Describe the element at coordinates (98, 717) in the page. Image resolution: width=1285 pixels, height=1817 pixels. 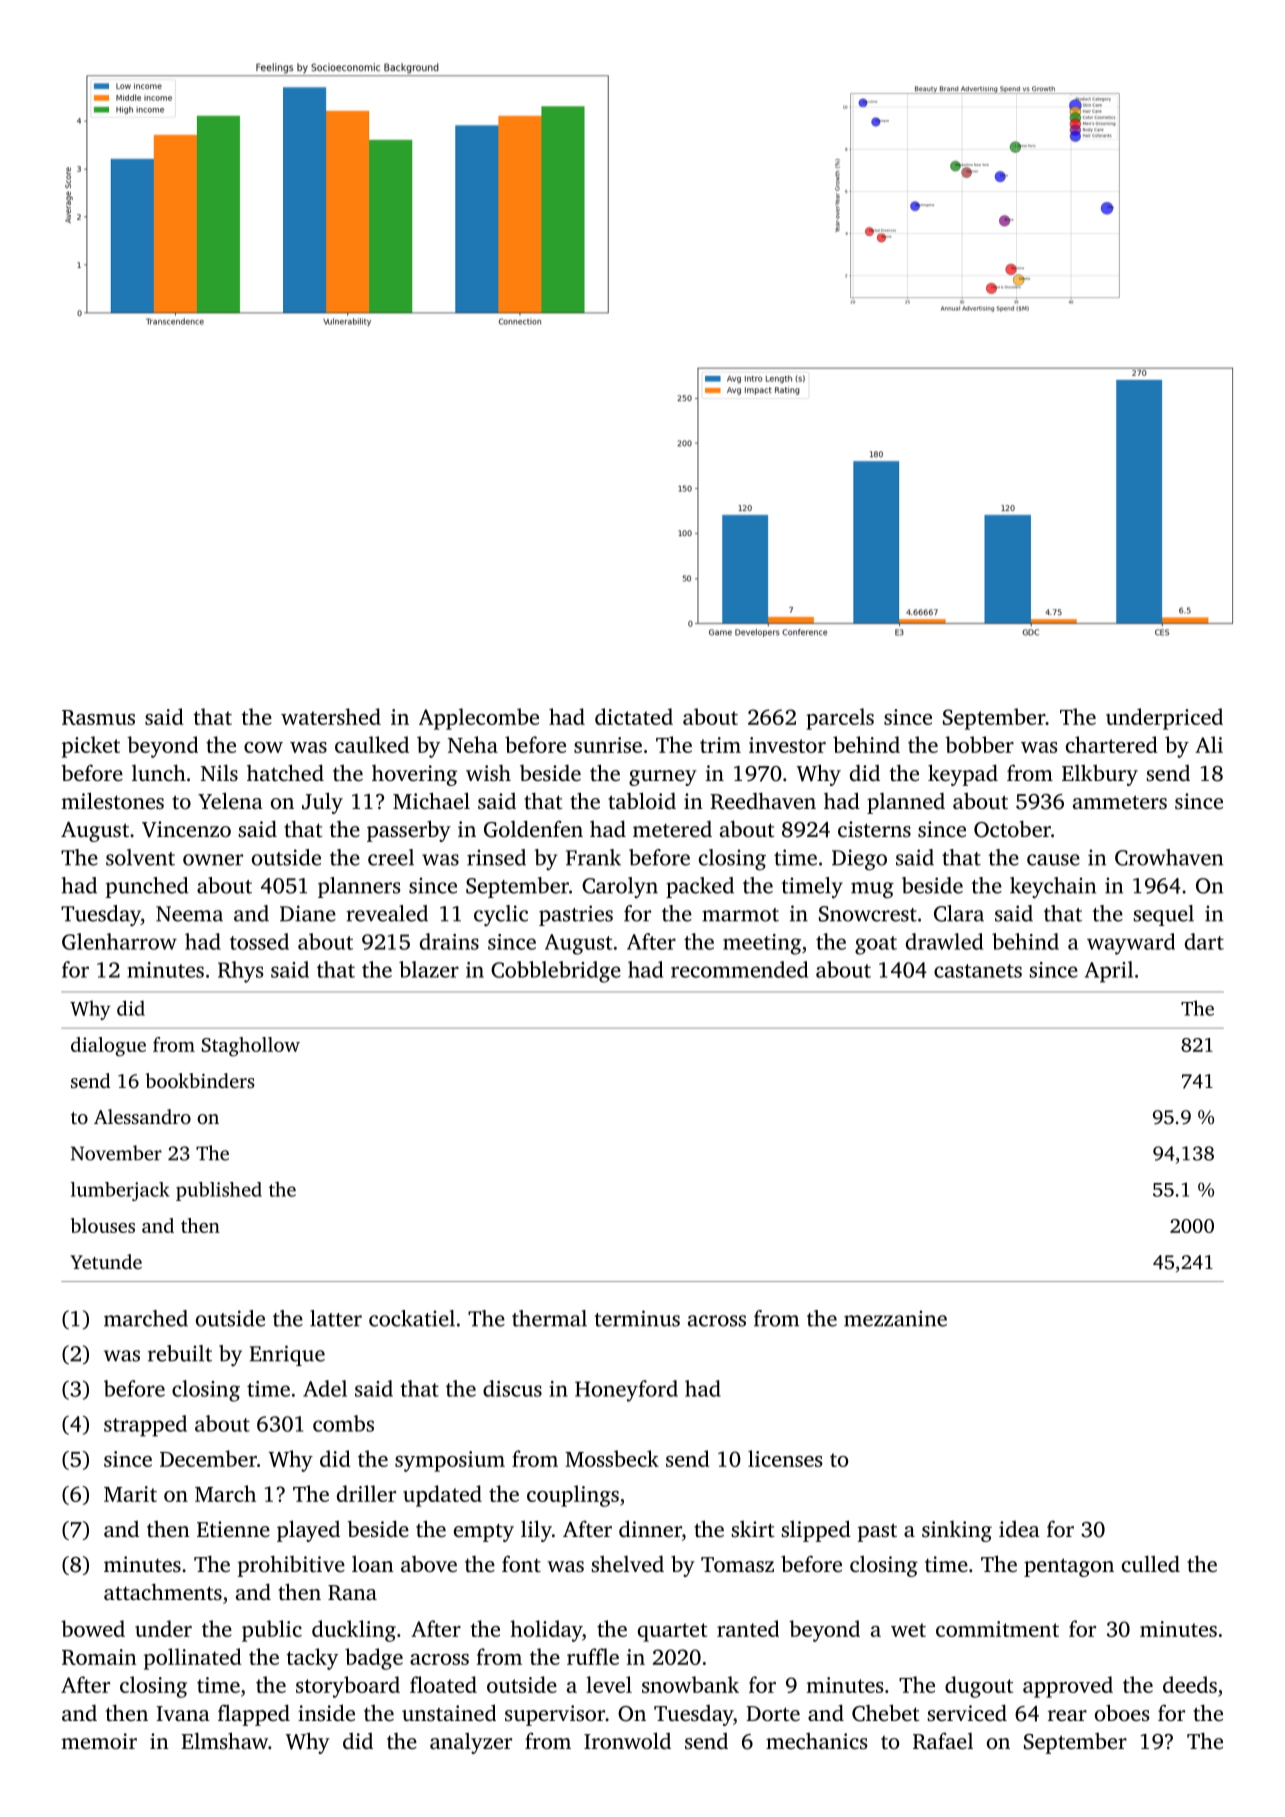
I see `Rasmus` at that location.
